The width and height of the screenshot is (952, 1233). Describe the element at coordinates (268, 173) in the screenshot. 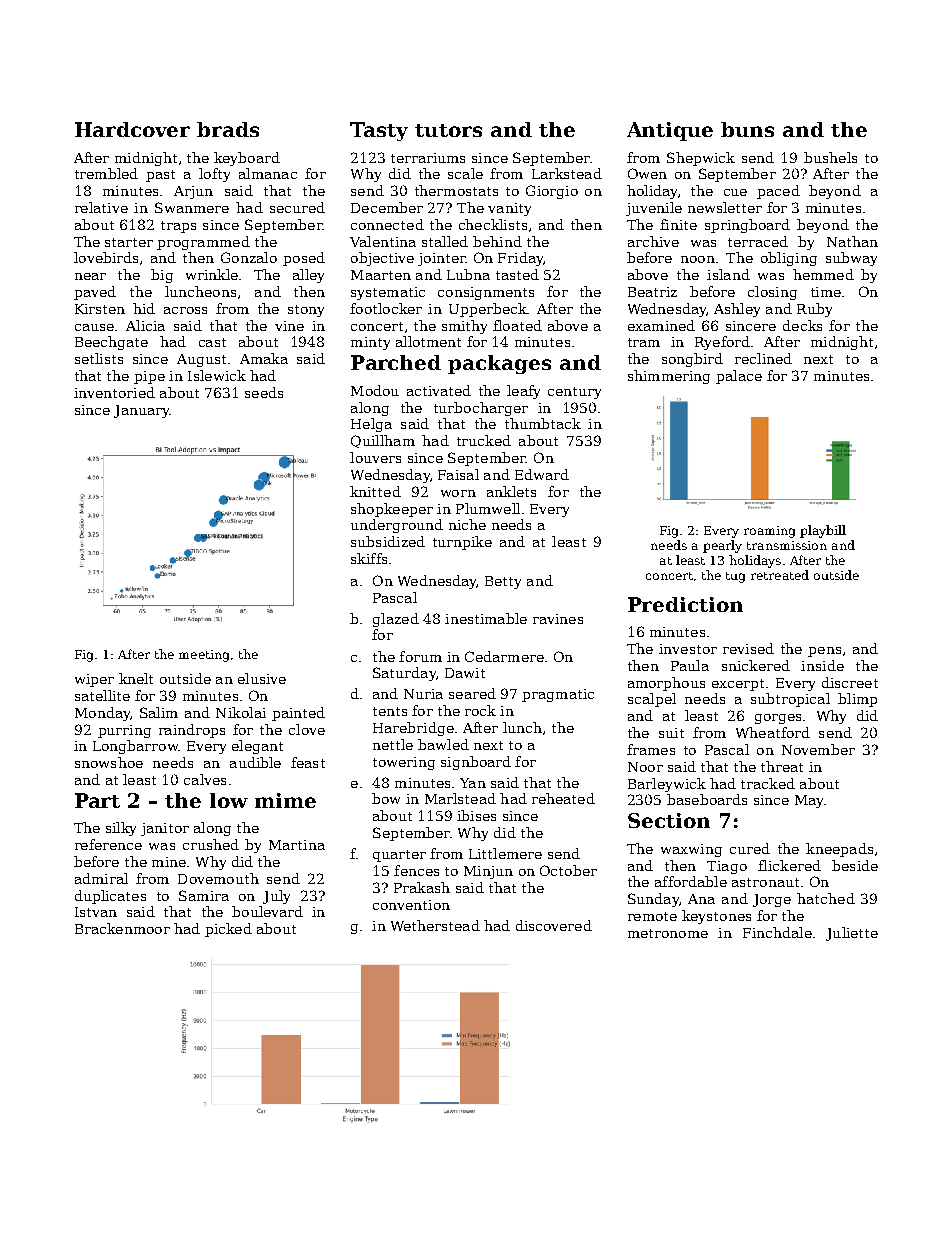

I see `almanac` at that location.
